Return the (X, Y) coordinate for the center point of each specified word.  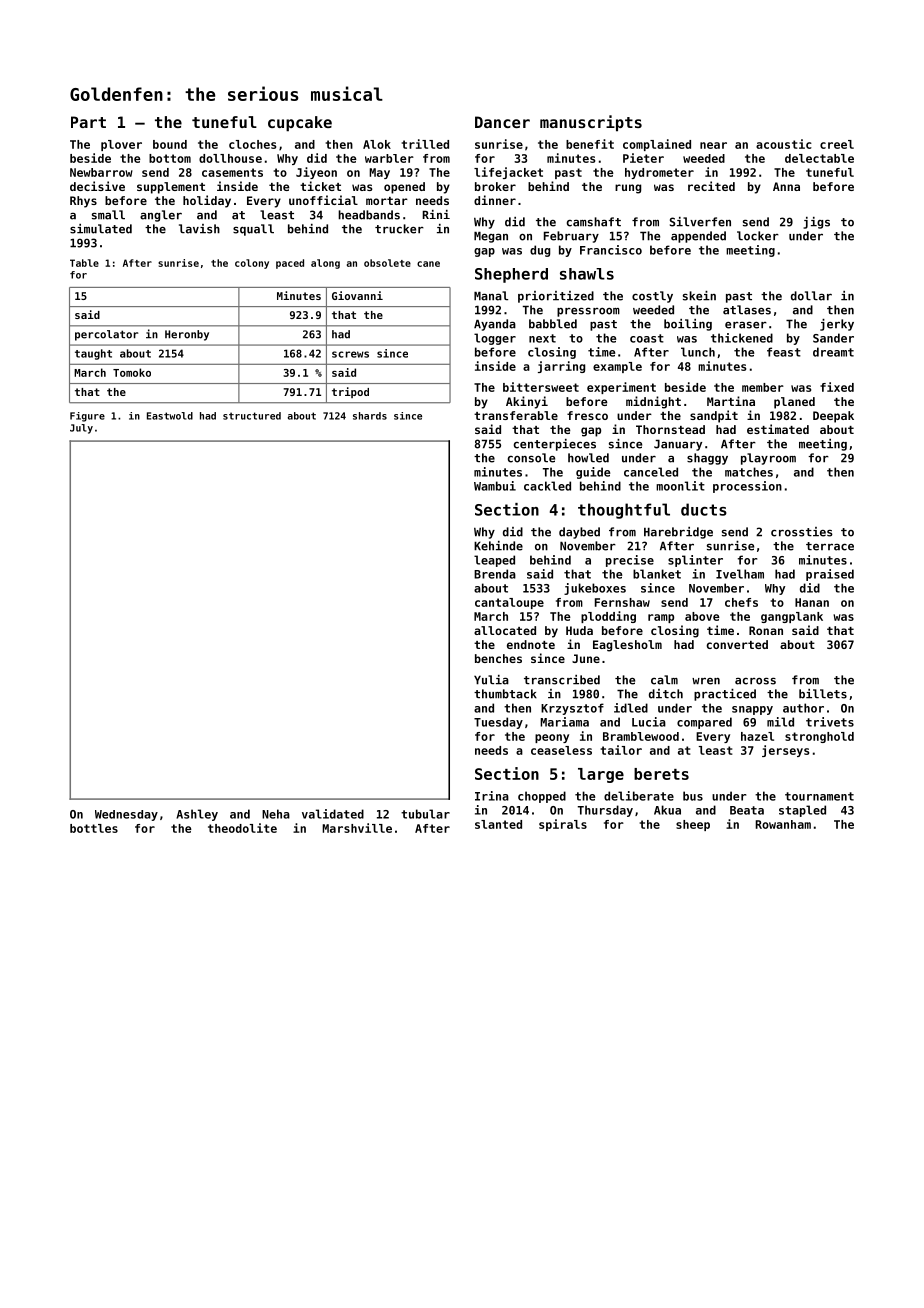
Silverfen (700, 222)
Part (88, 122)
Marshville (357, 828)
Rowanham (783, 824)
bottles (94, 828)
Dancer (502, 122)
